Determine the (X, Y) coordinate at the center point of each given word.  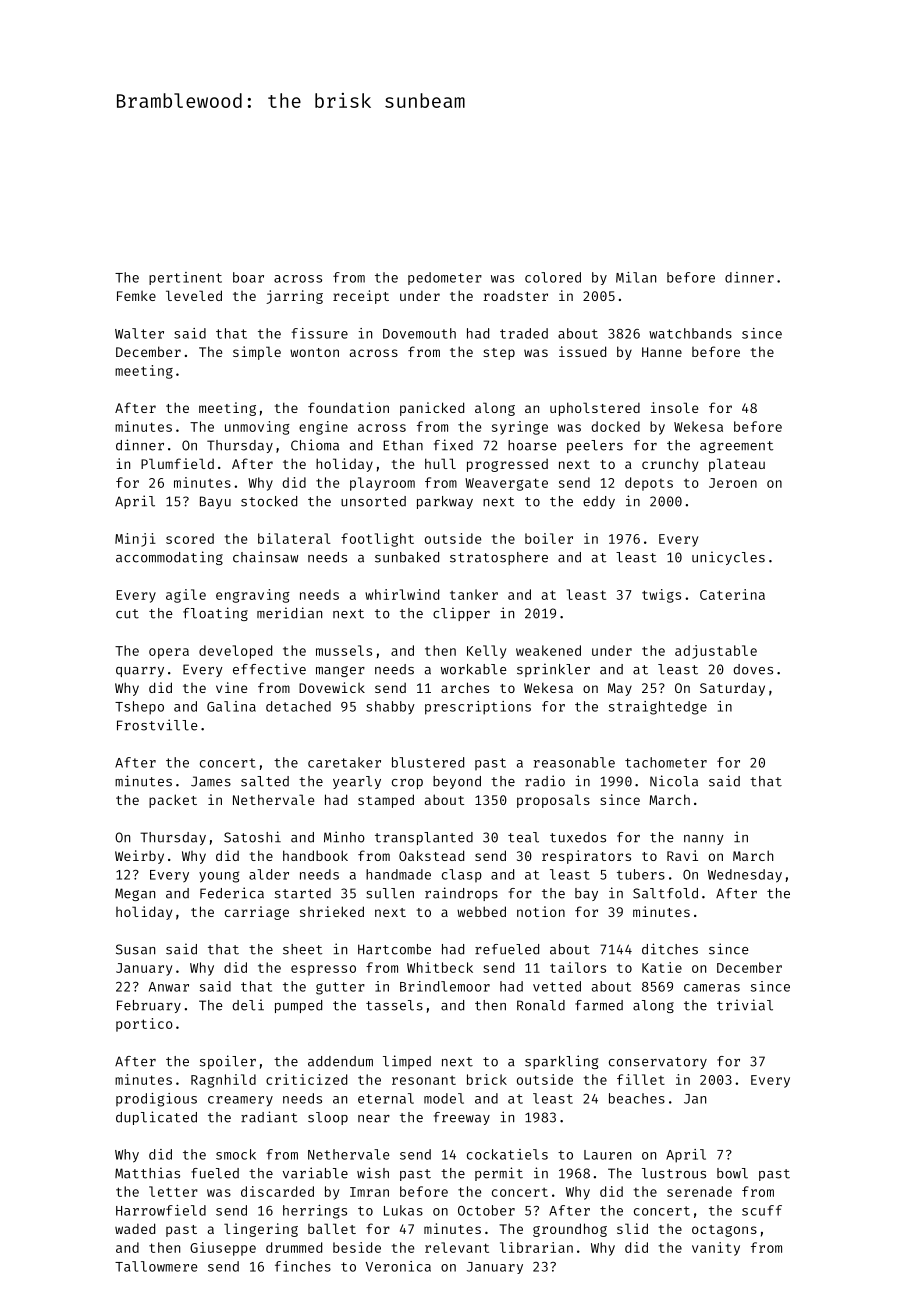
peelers (595, 446)
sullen (390, 893)
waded (135, 1228)
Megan (135, 894)
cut (127, 614)
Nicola (674, 781)
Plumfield (177, 463)
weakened (548, 650)
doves (753, 669)
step (499, 354)
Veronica (398, 1266)
